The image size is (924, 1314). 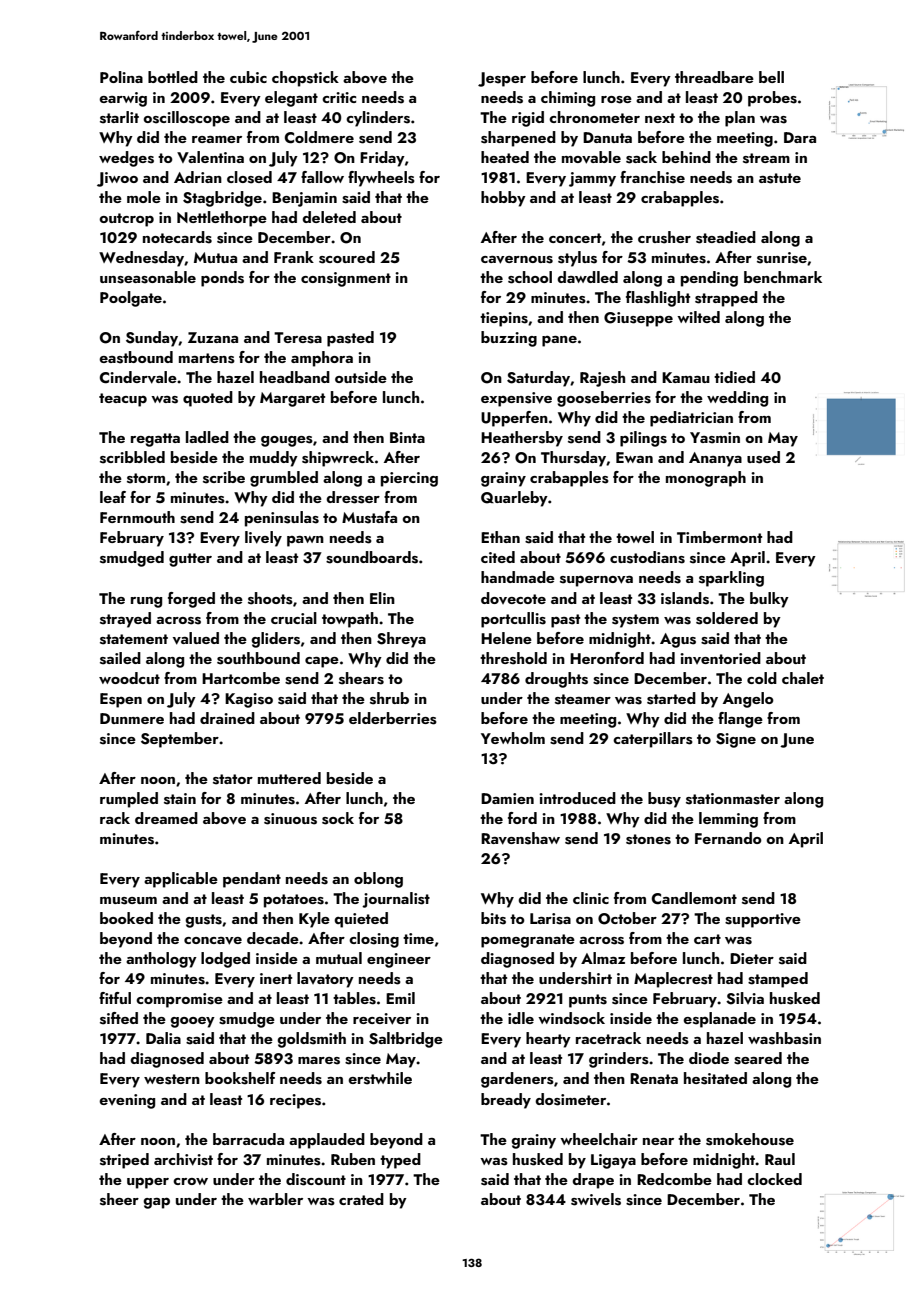 I want to click on cited, so click(x=498, y=557).
